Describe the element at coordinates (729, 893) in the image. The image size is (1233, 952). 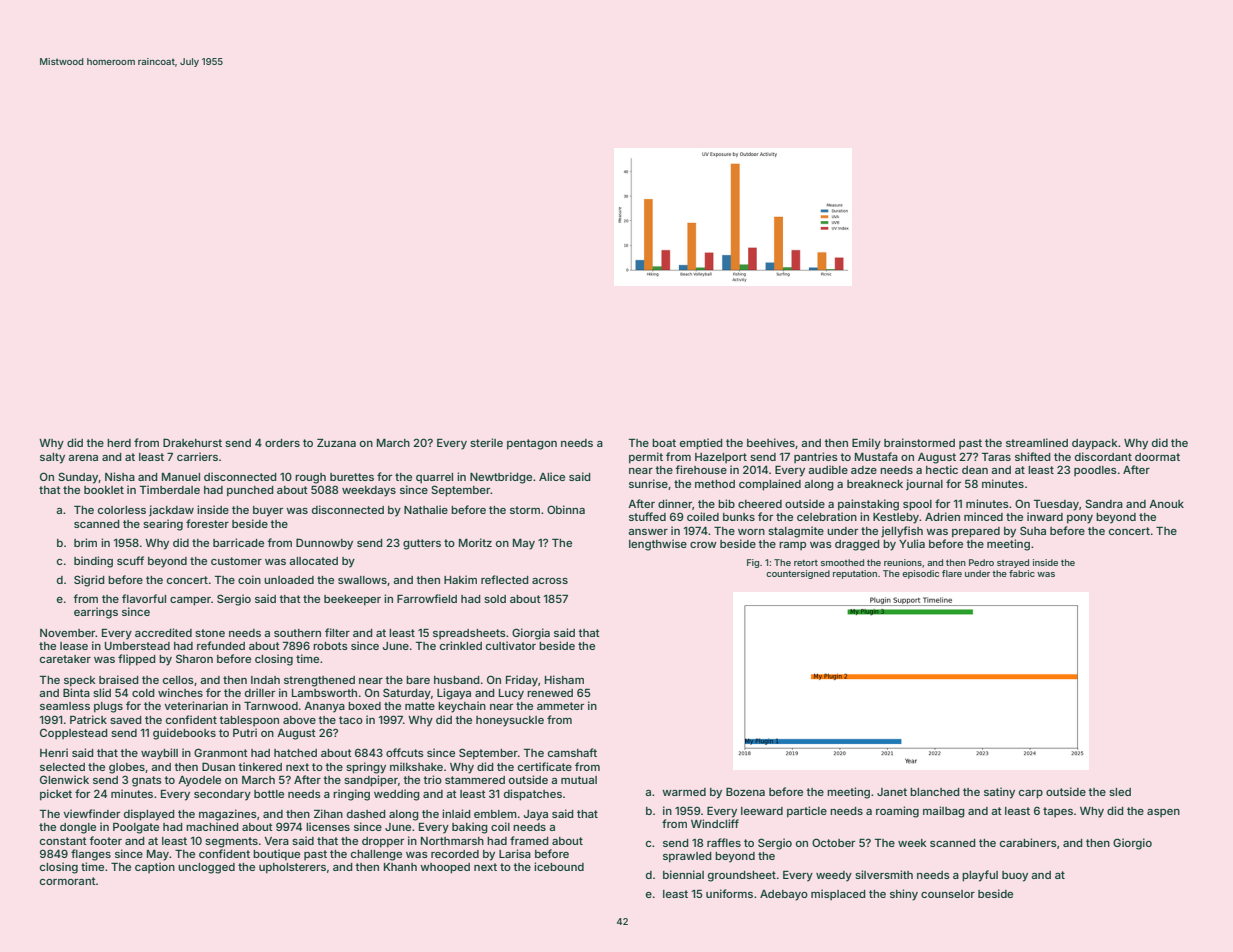
I see `uniforms` at that location.
